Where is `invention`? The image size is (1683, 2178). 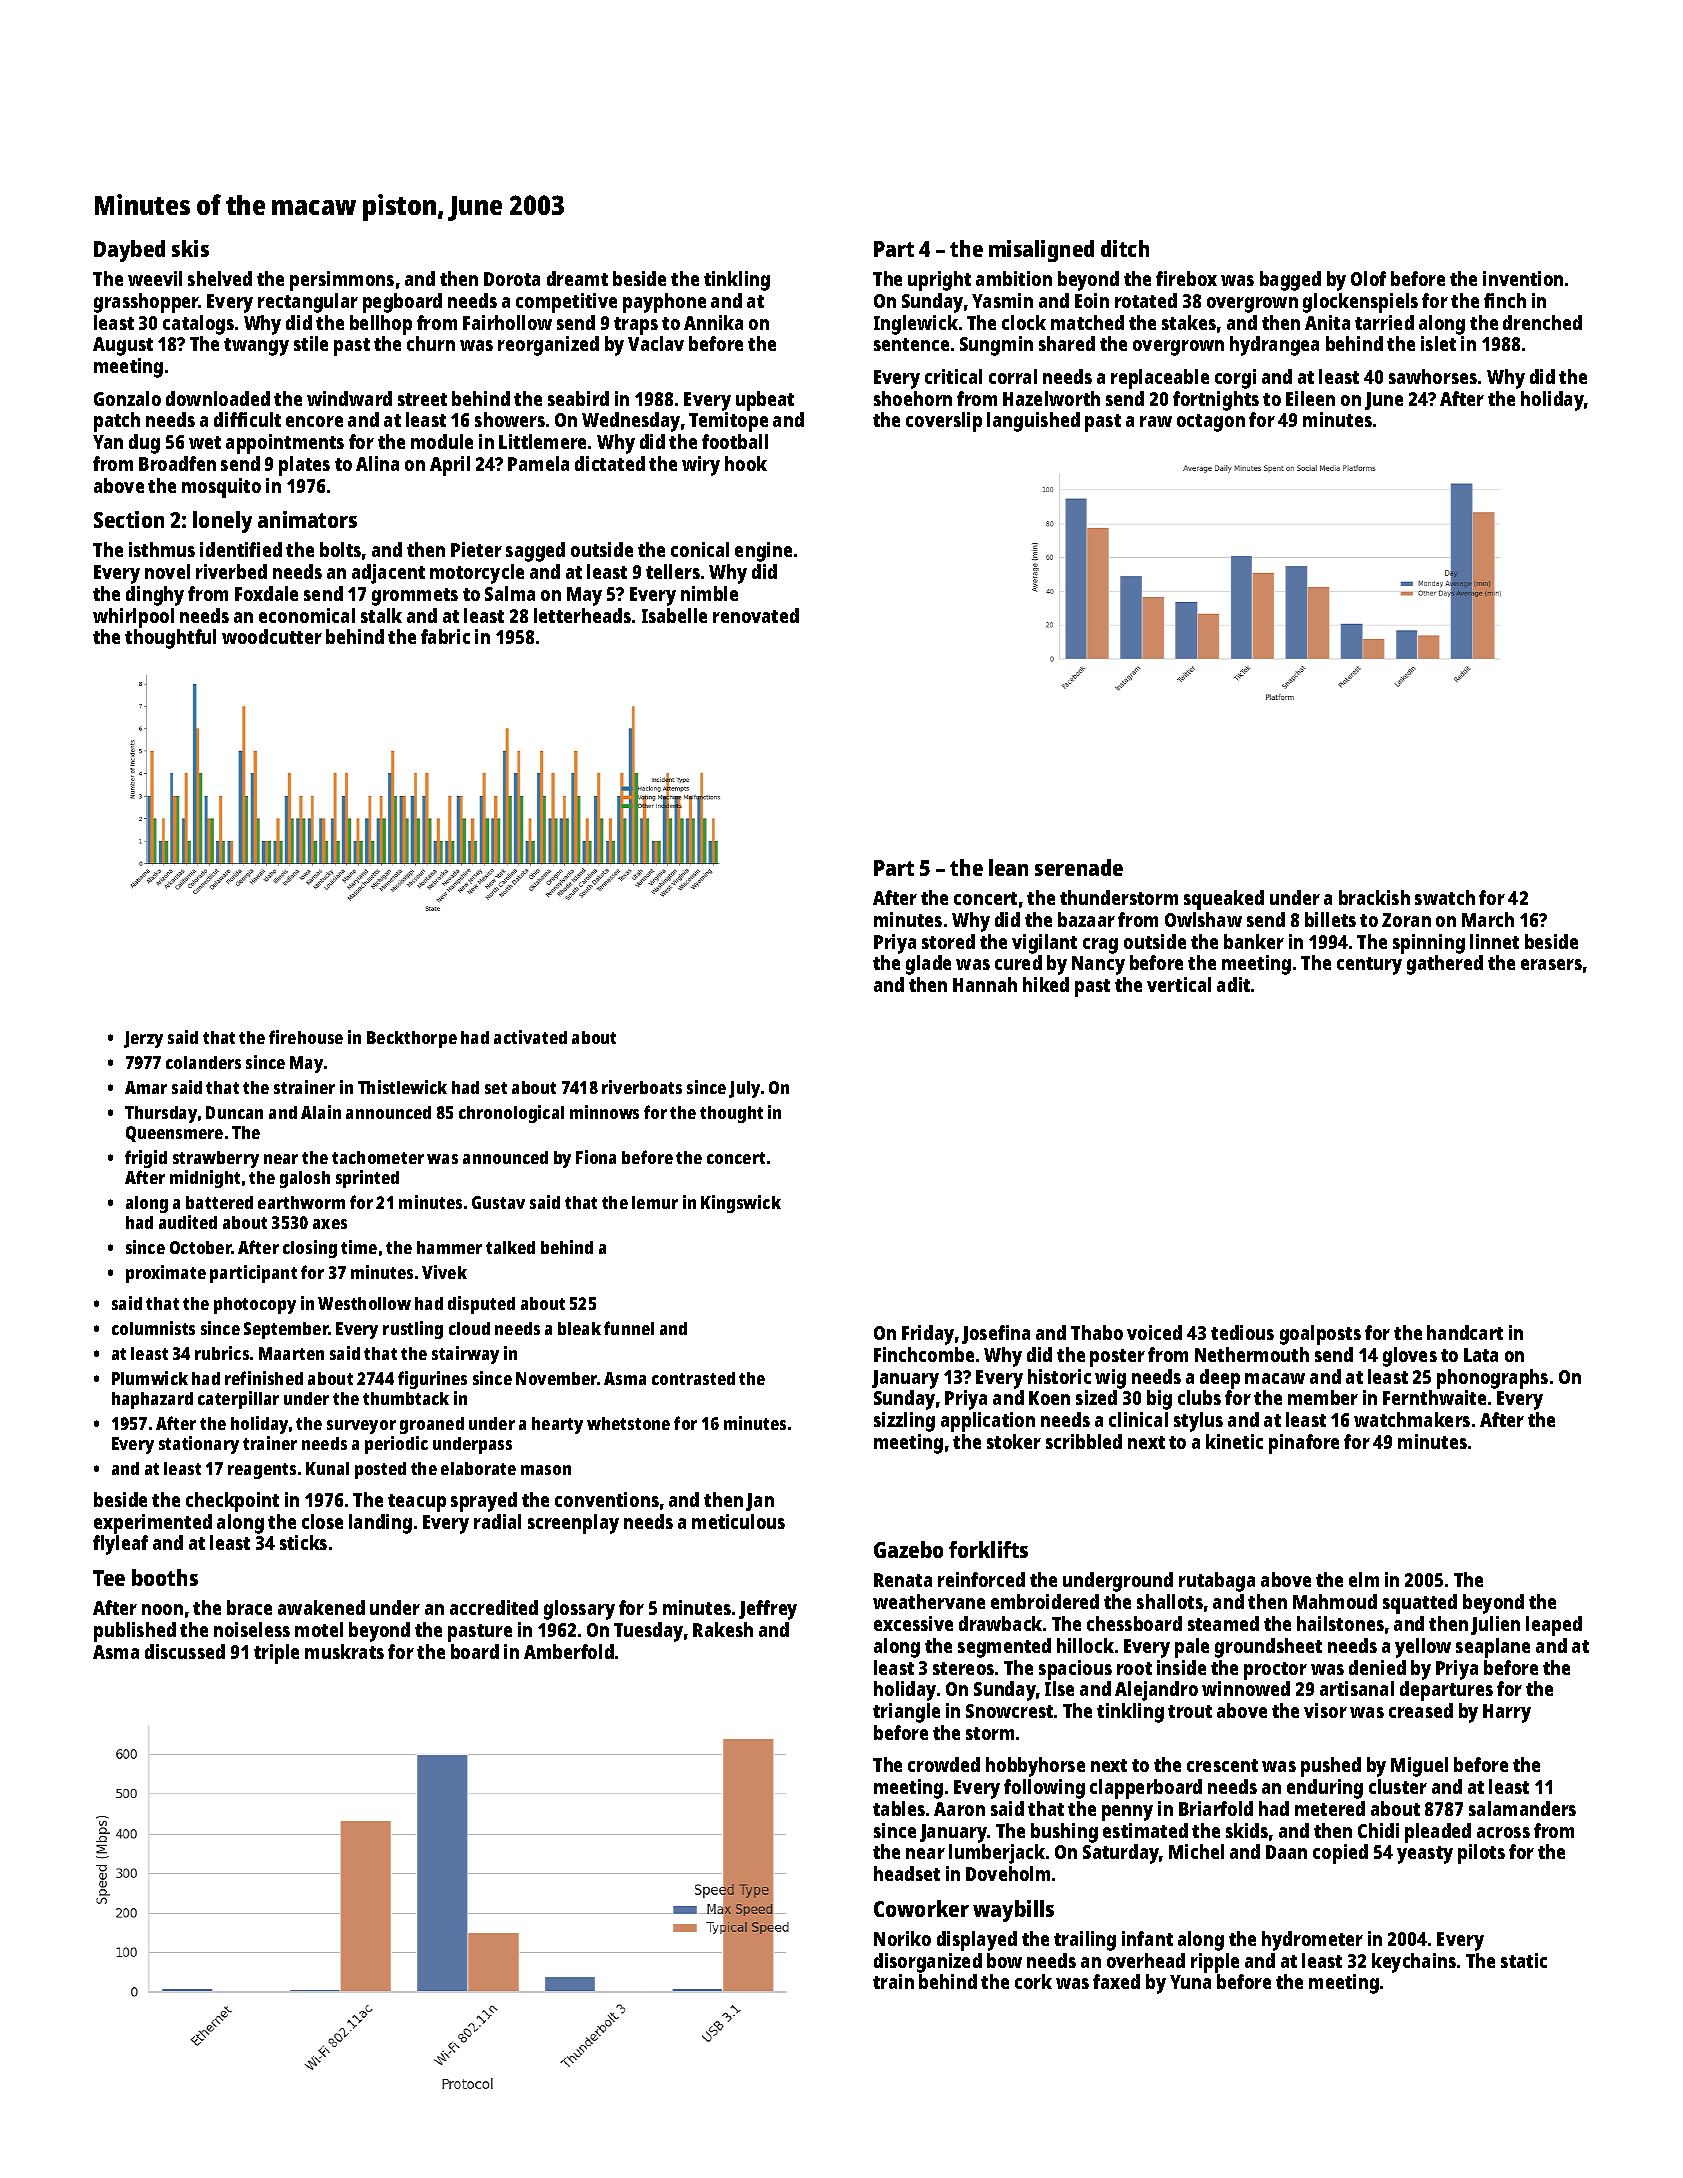
invention is located at coordinates (1523, 278).
